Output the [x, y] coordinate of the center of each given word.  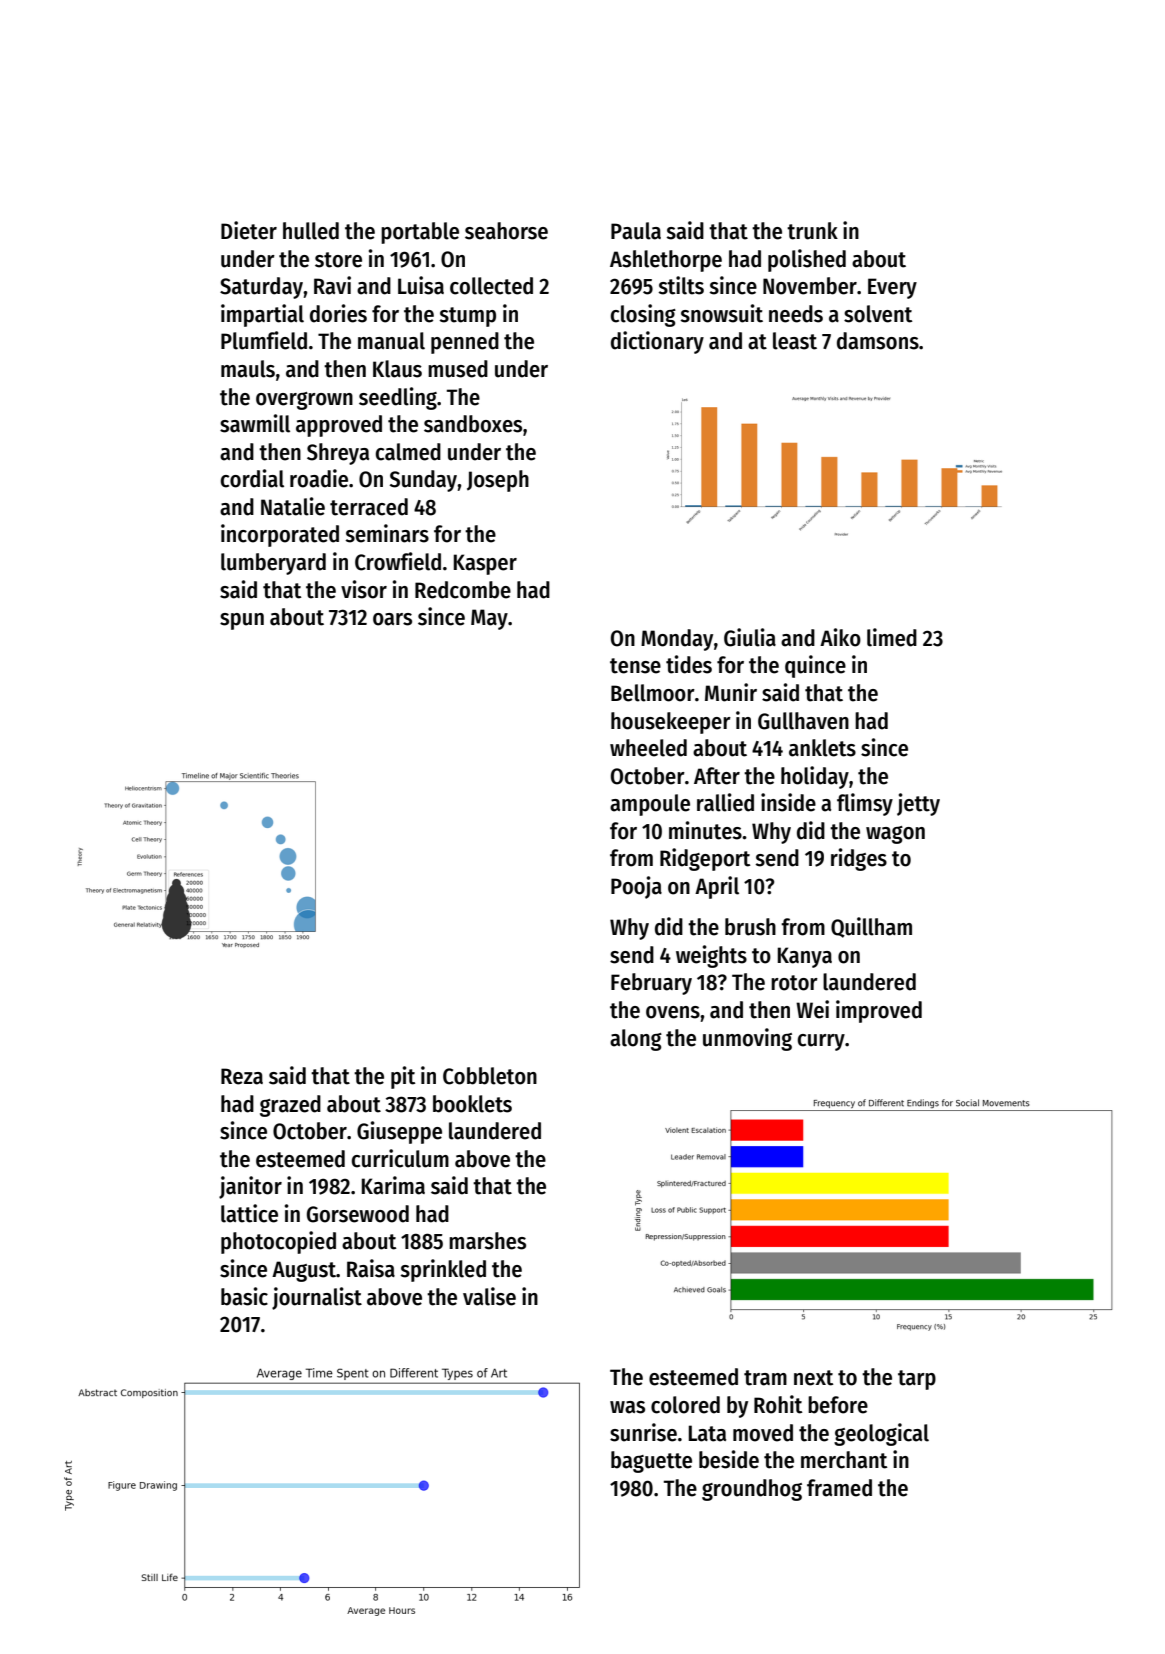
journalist [317, 1298]
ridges [859, 859]
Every [892, 288]
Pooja [636, 887]
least [795, 341]
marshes [487, 1241]
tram [765, 1378]
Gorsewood [358, 1214]
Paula [636, 231]
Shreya [338, 454]
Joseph [498, 481]
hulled [311, 231]
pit [403, 1077]
